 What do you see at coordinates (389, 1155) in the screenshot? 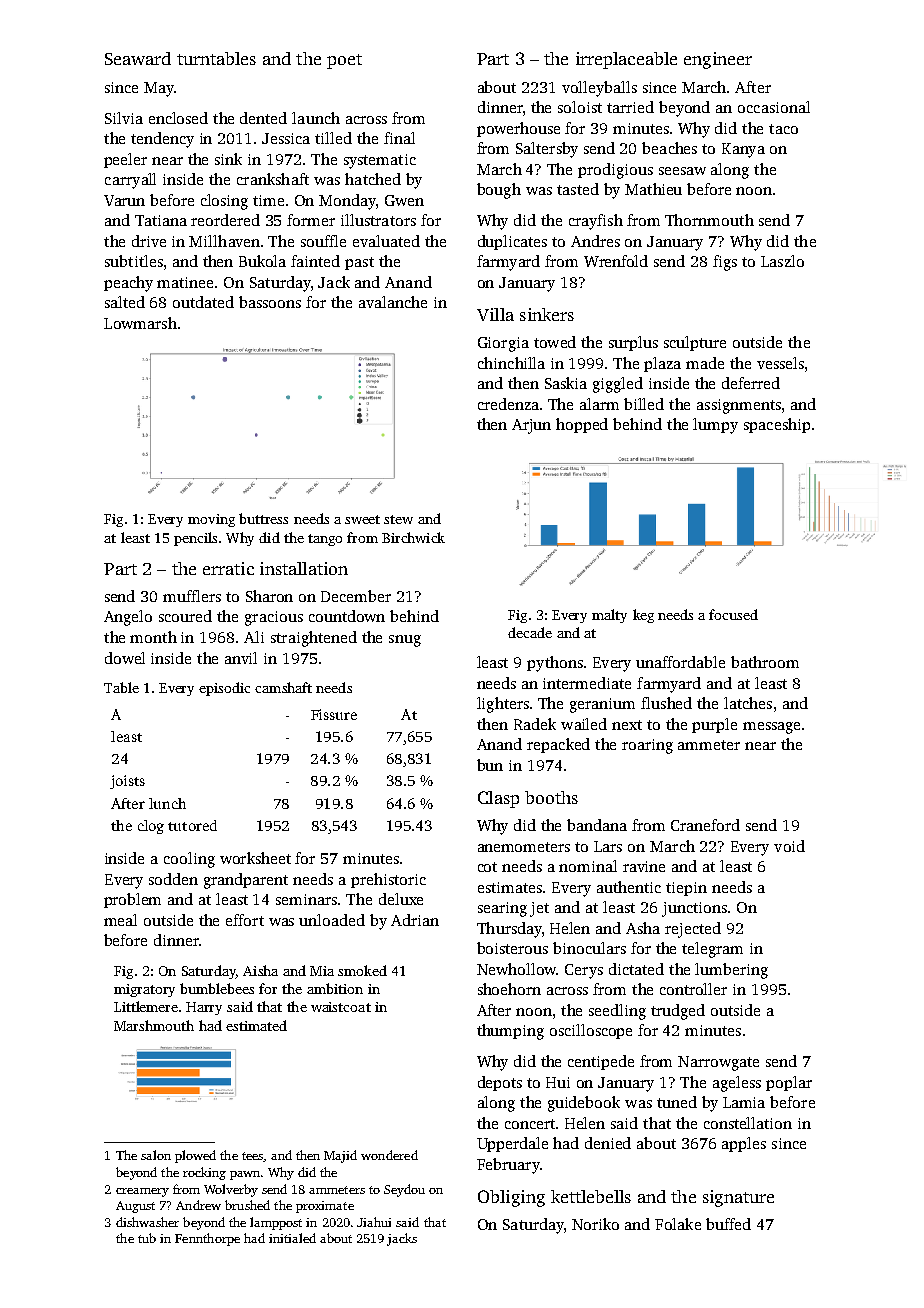
I see `wondered` at bounding box center [389, 1155].
